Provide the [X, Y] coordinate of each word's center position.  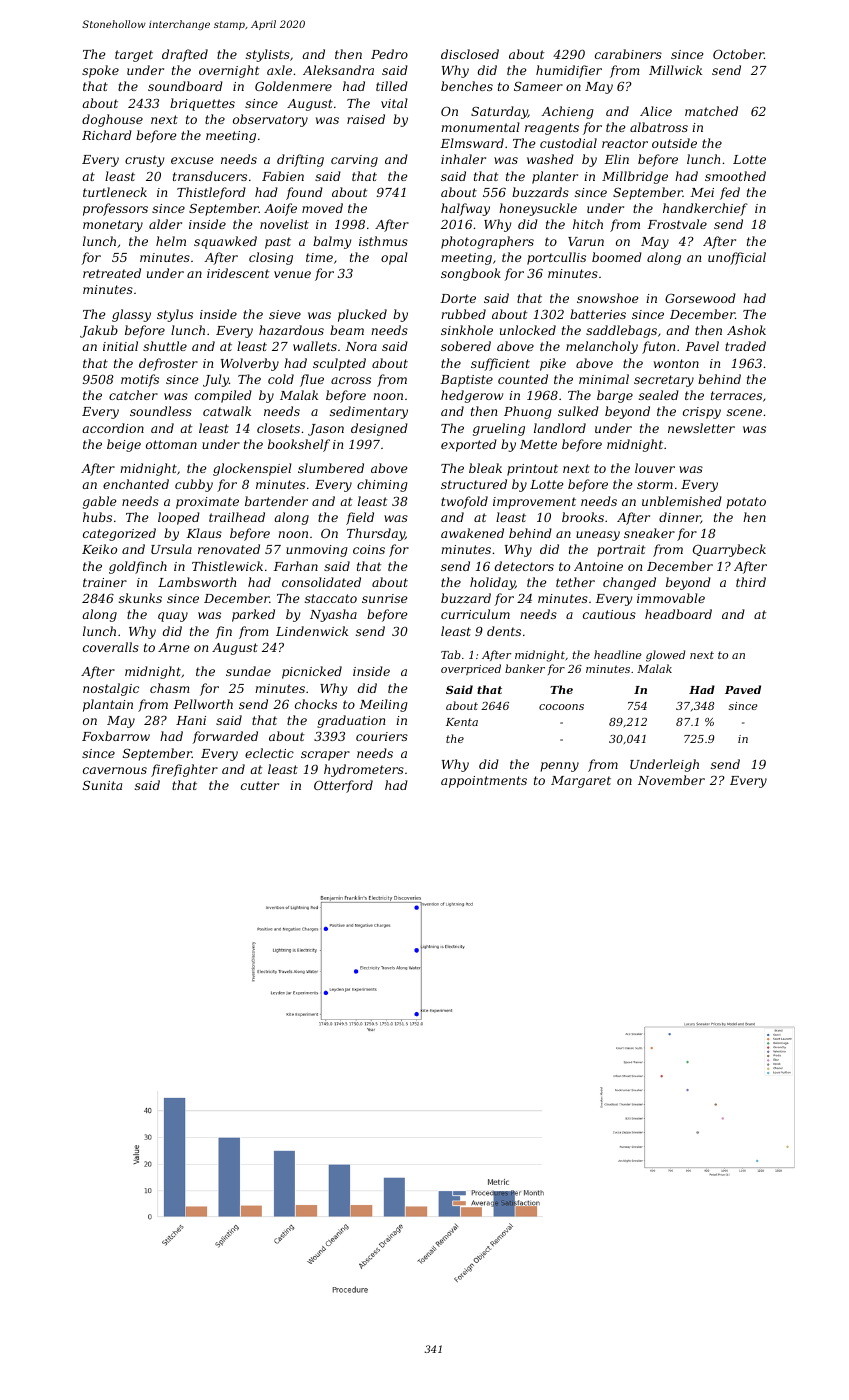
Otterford [343, 786]
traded [745, 346]
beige [124, 445]
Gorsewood [700, 298]
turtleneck [115, 192]
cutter [260, 785]
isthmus [383, 241]
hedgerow [472, 396]
